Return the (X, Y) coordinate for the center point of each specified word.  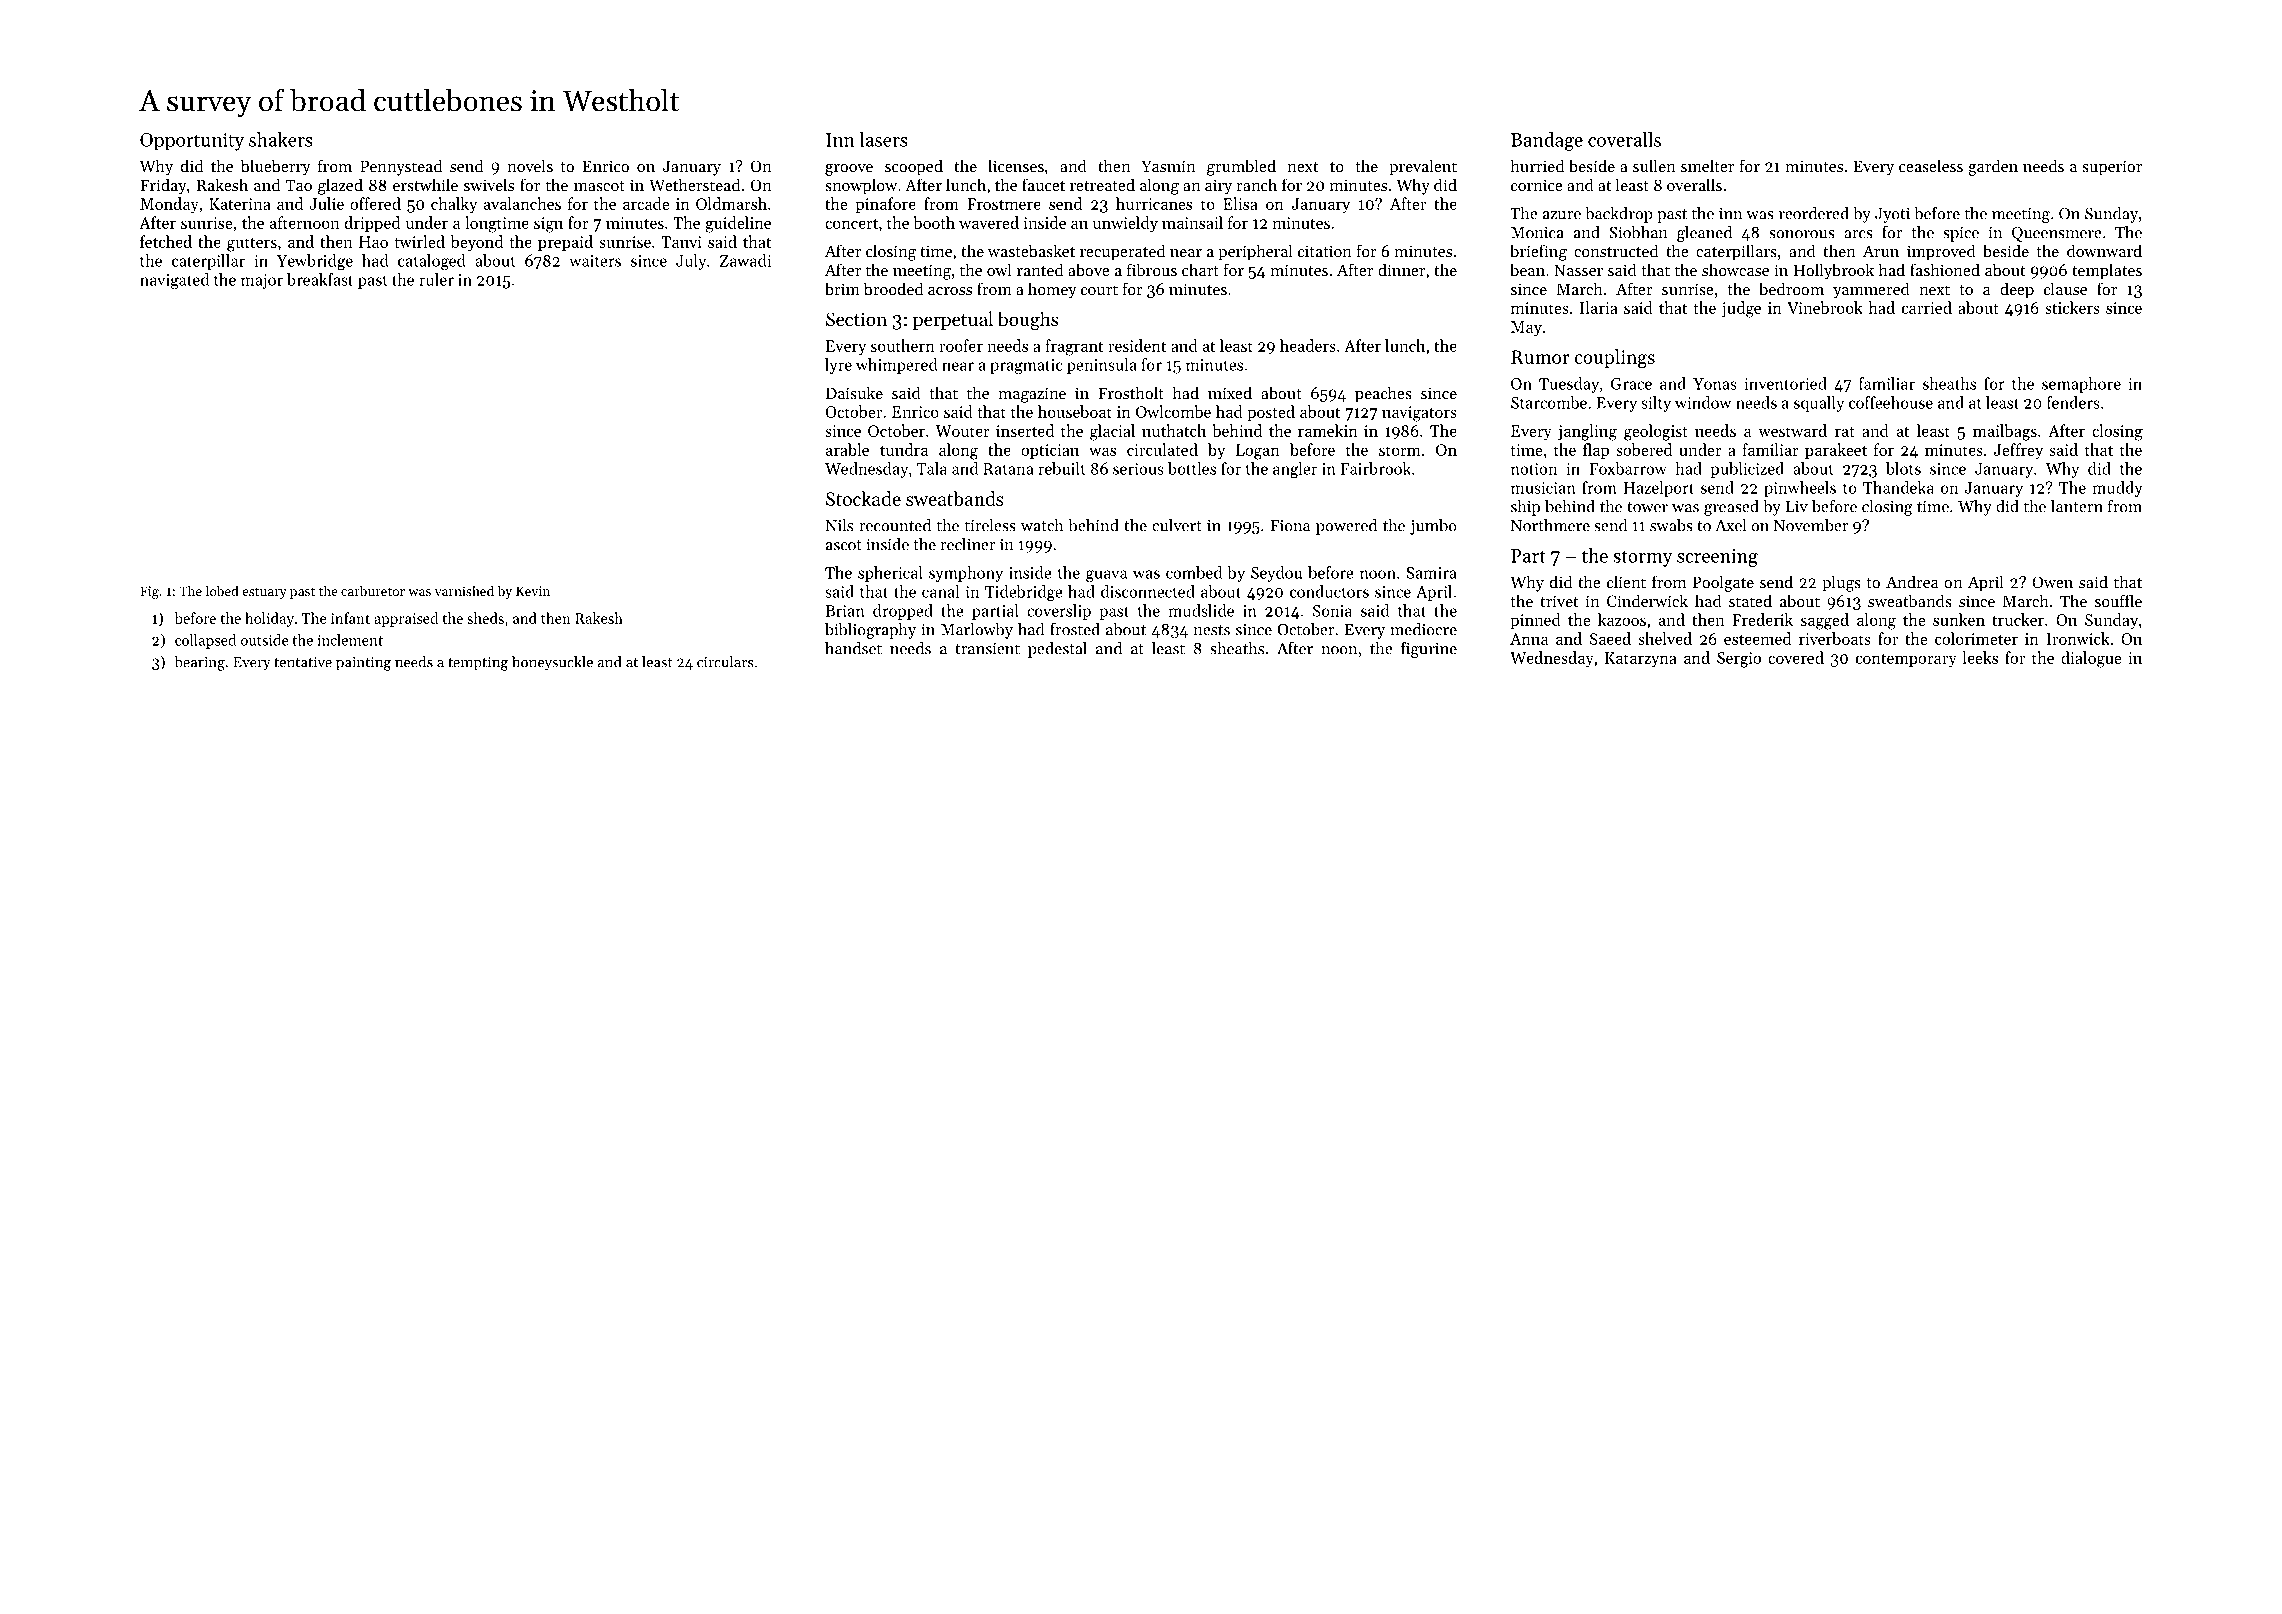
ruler (436, 279)
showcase (1735, 269)
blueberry (276, 167)
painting (363, 663)
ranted (1040, 269)
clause (2065, 288)
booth (934, 222)
